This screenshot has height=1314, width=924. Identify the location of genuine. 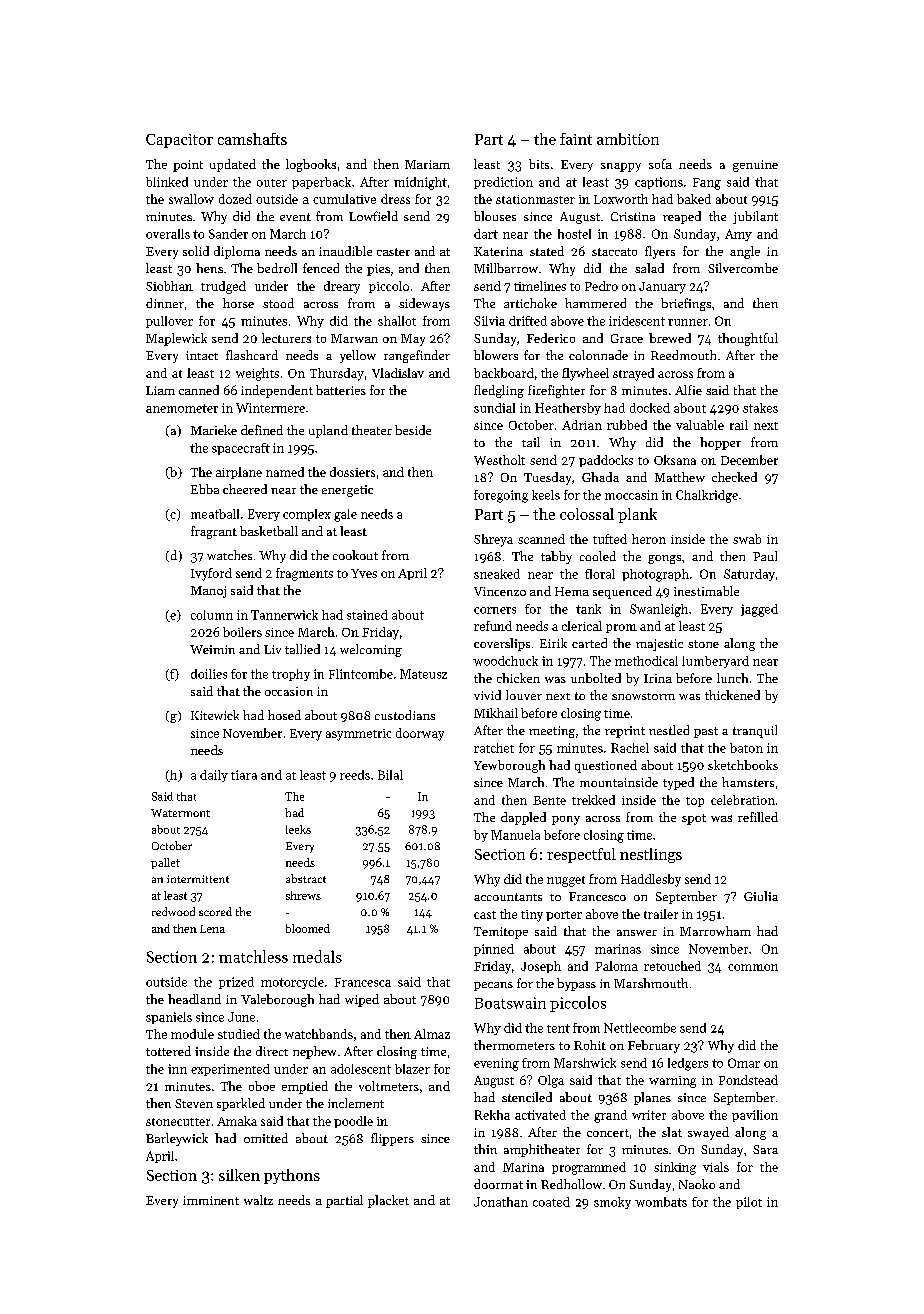
(755, 166).
